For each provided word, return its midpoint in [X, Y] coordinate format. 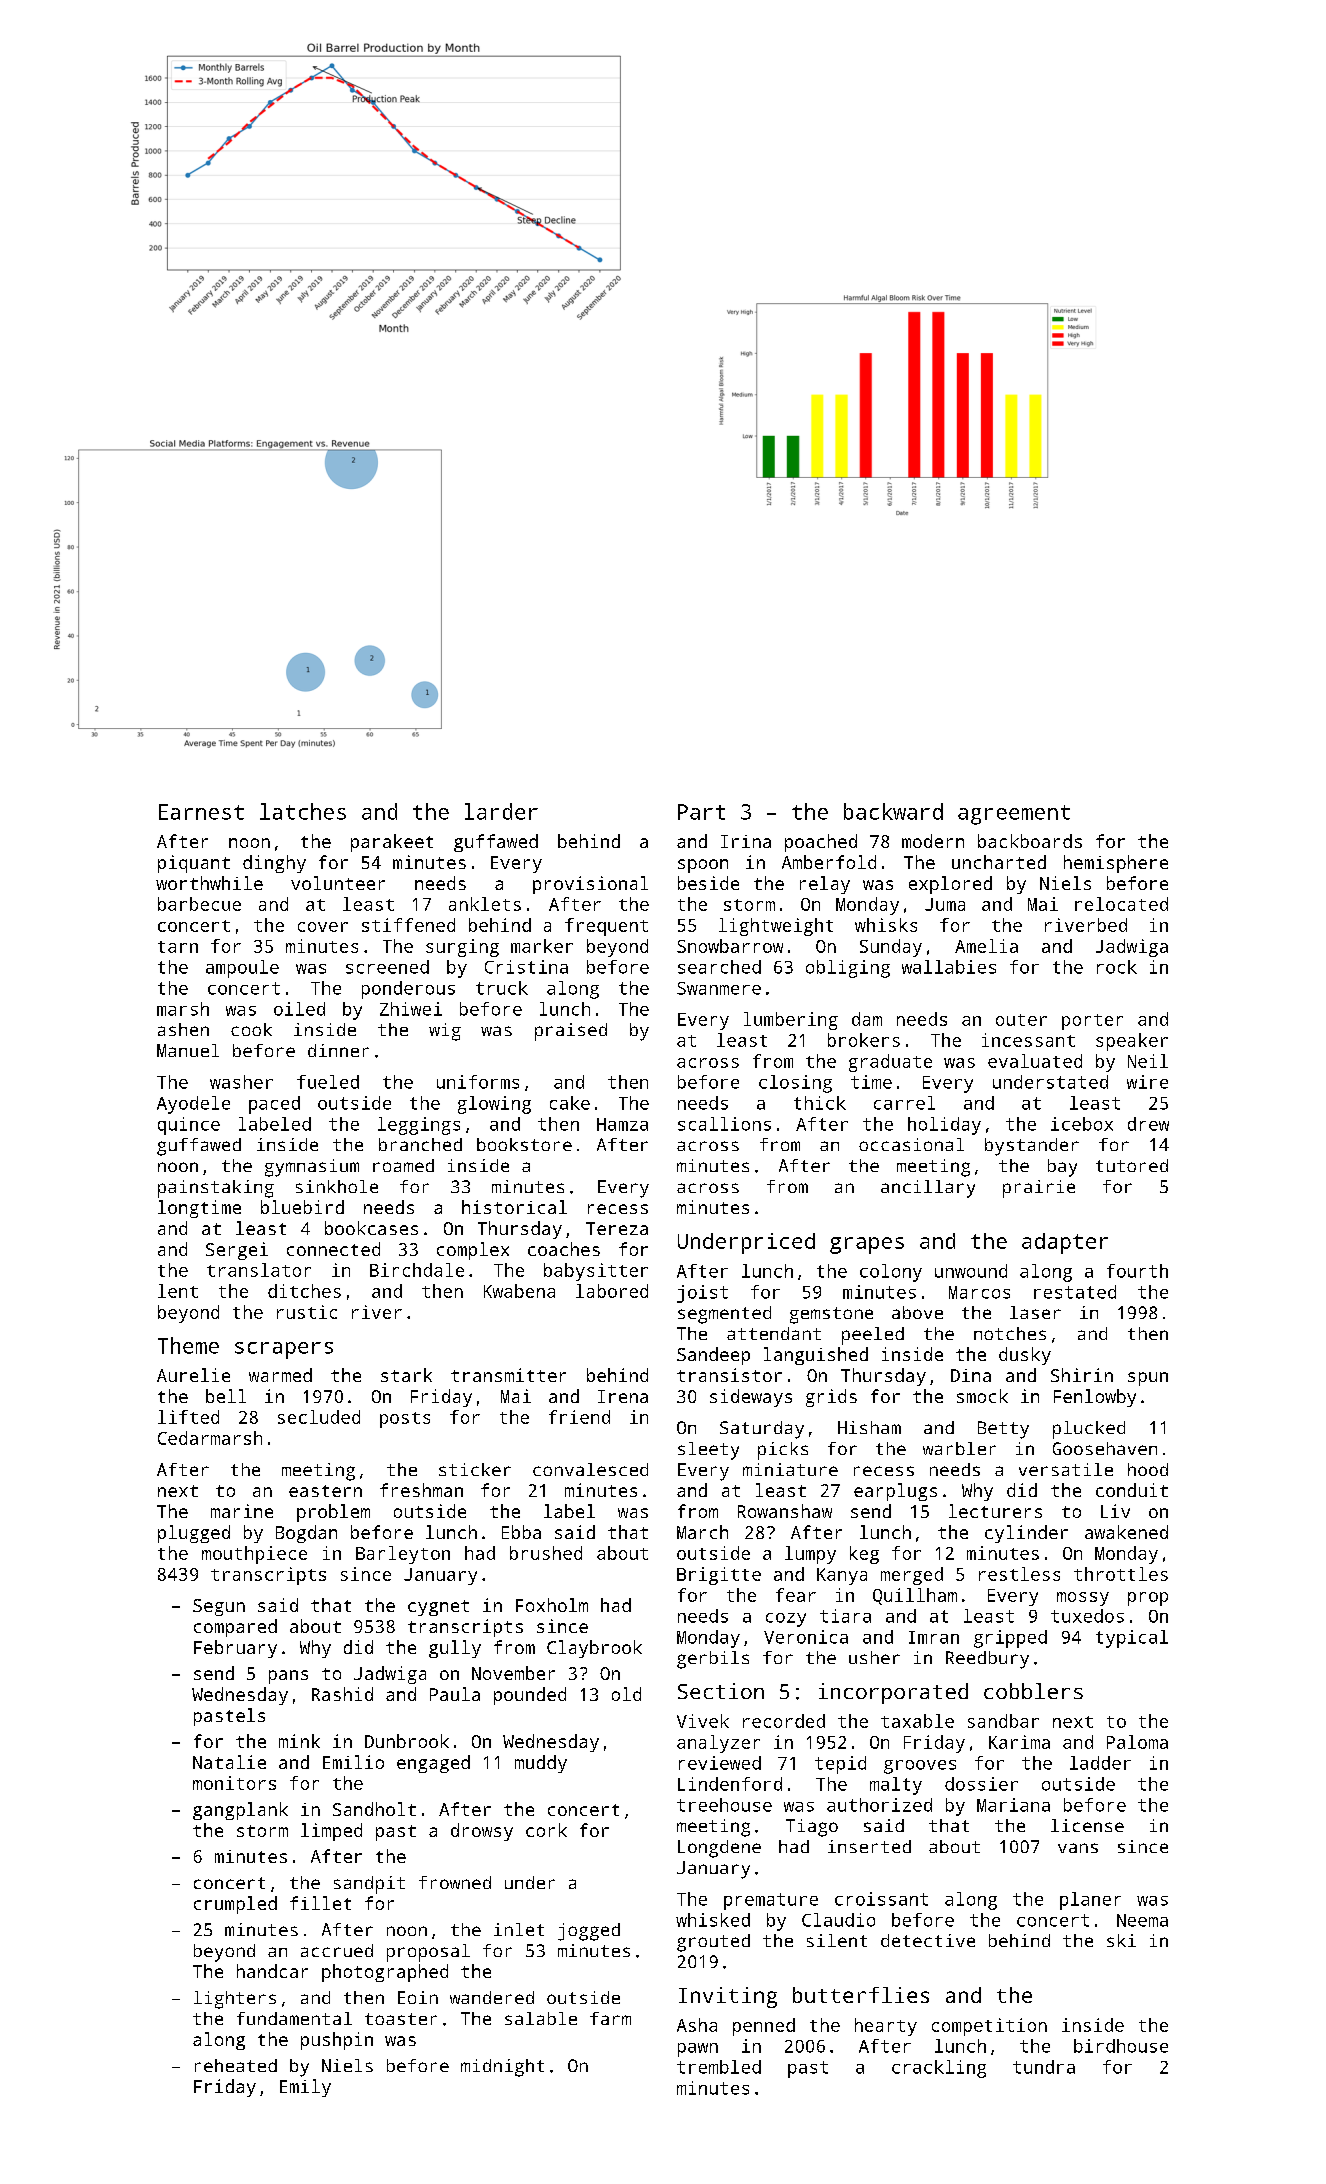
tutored [1132, 1165]
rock [1117, 967]
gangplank [240, 1811]
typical [1132, 1639]
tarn [178, 947]
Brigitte [719, 1576]
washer [241, 1082]
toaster [401, 2019]
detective [928, 1940]
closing [795, 1084]
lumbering [791, 1021]
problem [333, 1513]
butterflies [861, 1995]
